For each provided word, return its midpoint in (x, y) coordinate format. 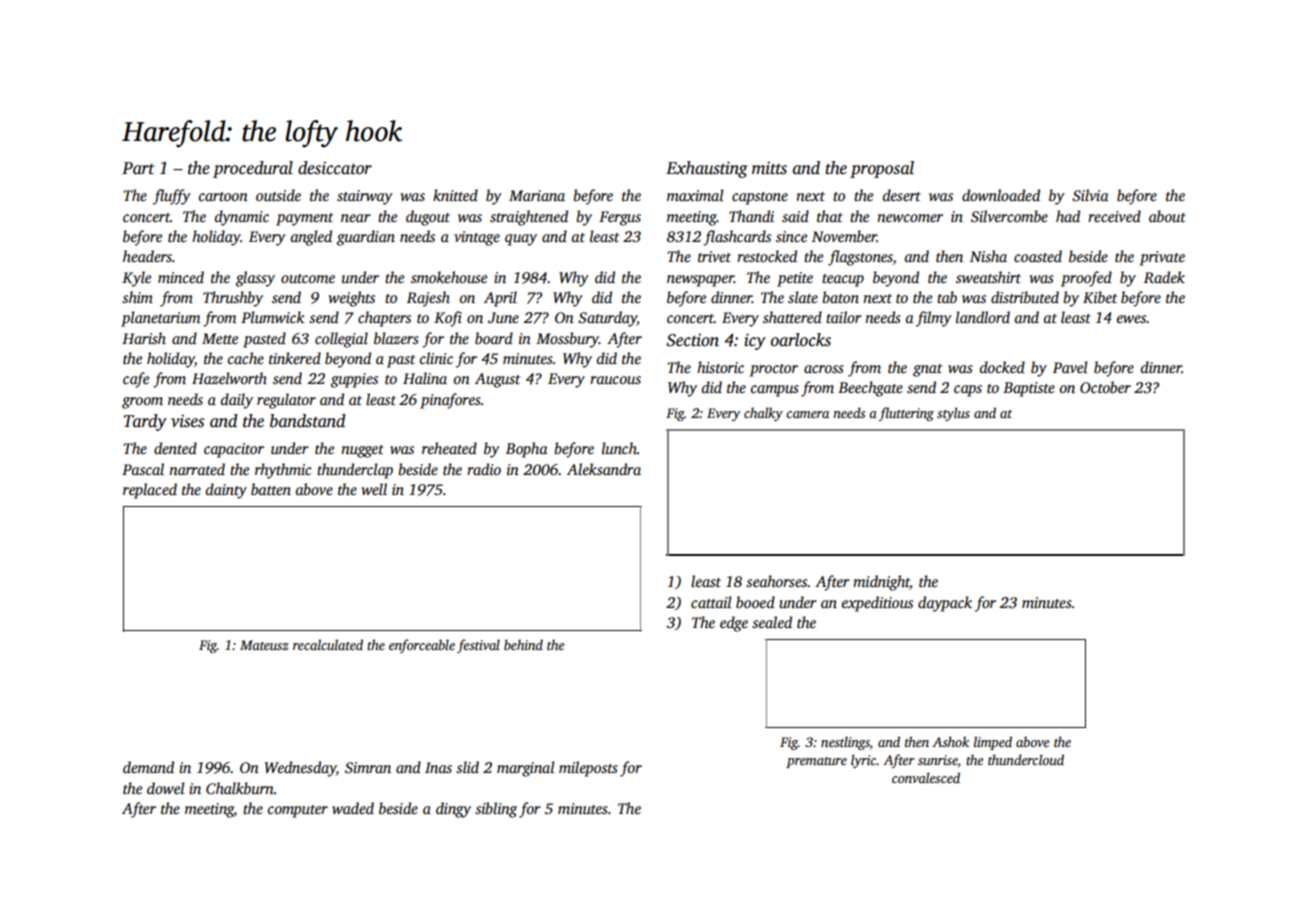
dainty (226, 491)
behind (523, 644)
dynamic (242, 218)
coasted (1038, 256)
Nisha (988, 256)
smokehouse (449, 277)
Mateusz (264, 645)
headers (147, 256)
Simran (368, 768)
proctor (774, 370)
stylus (953, 414)
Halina (425, 378)
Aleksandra (604, 469)
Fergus (620, 218)
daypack (945, 604)
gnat (927, 370)
